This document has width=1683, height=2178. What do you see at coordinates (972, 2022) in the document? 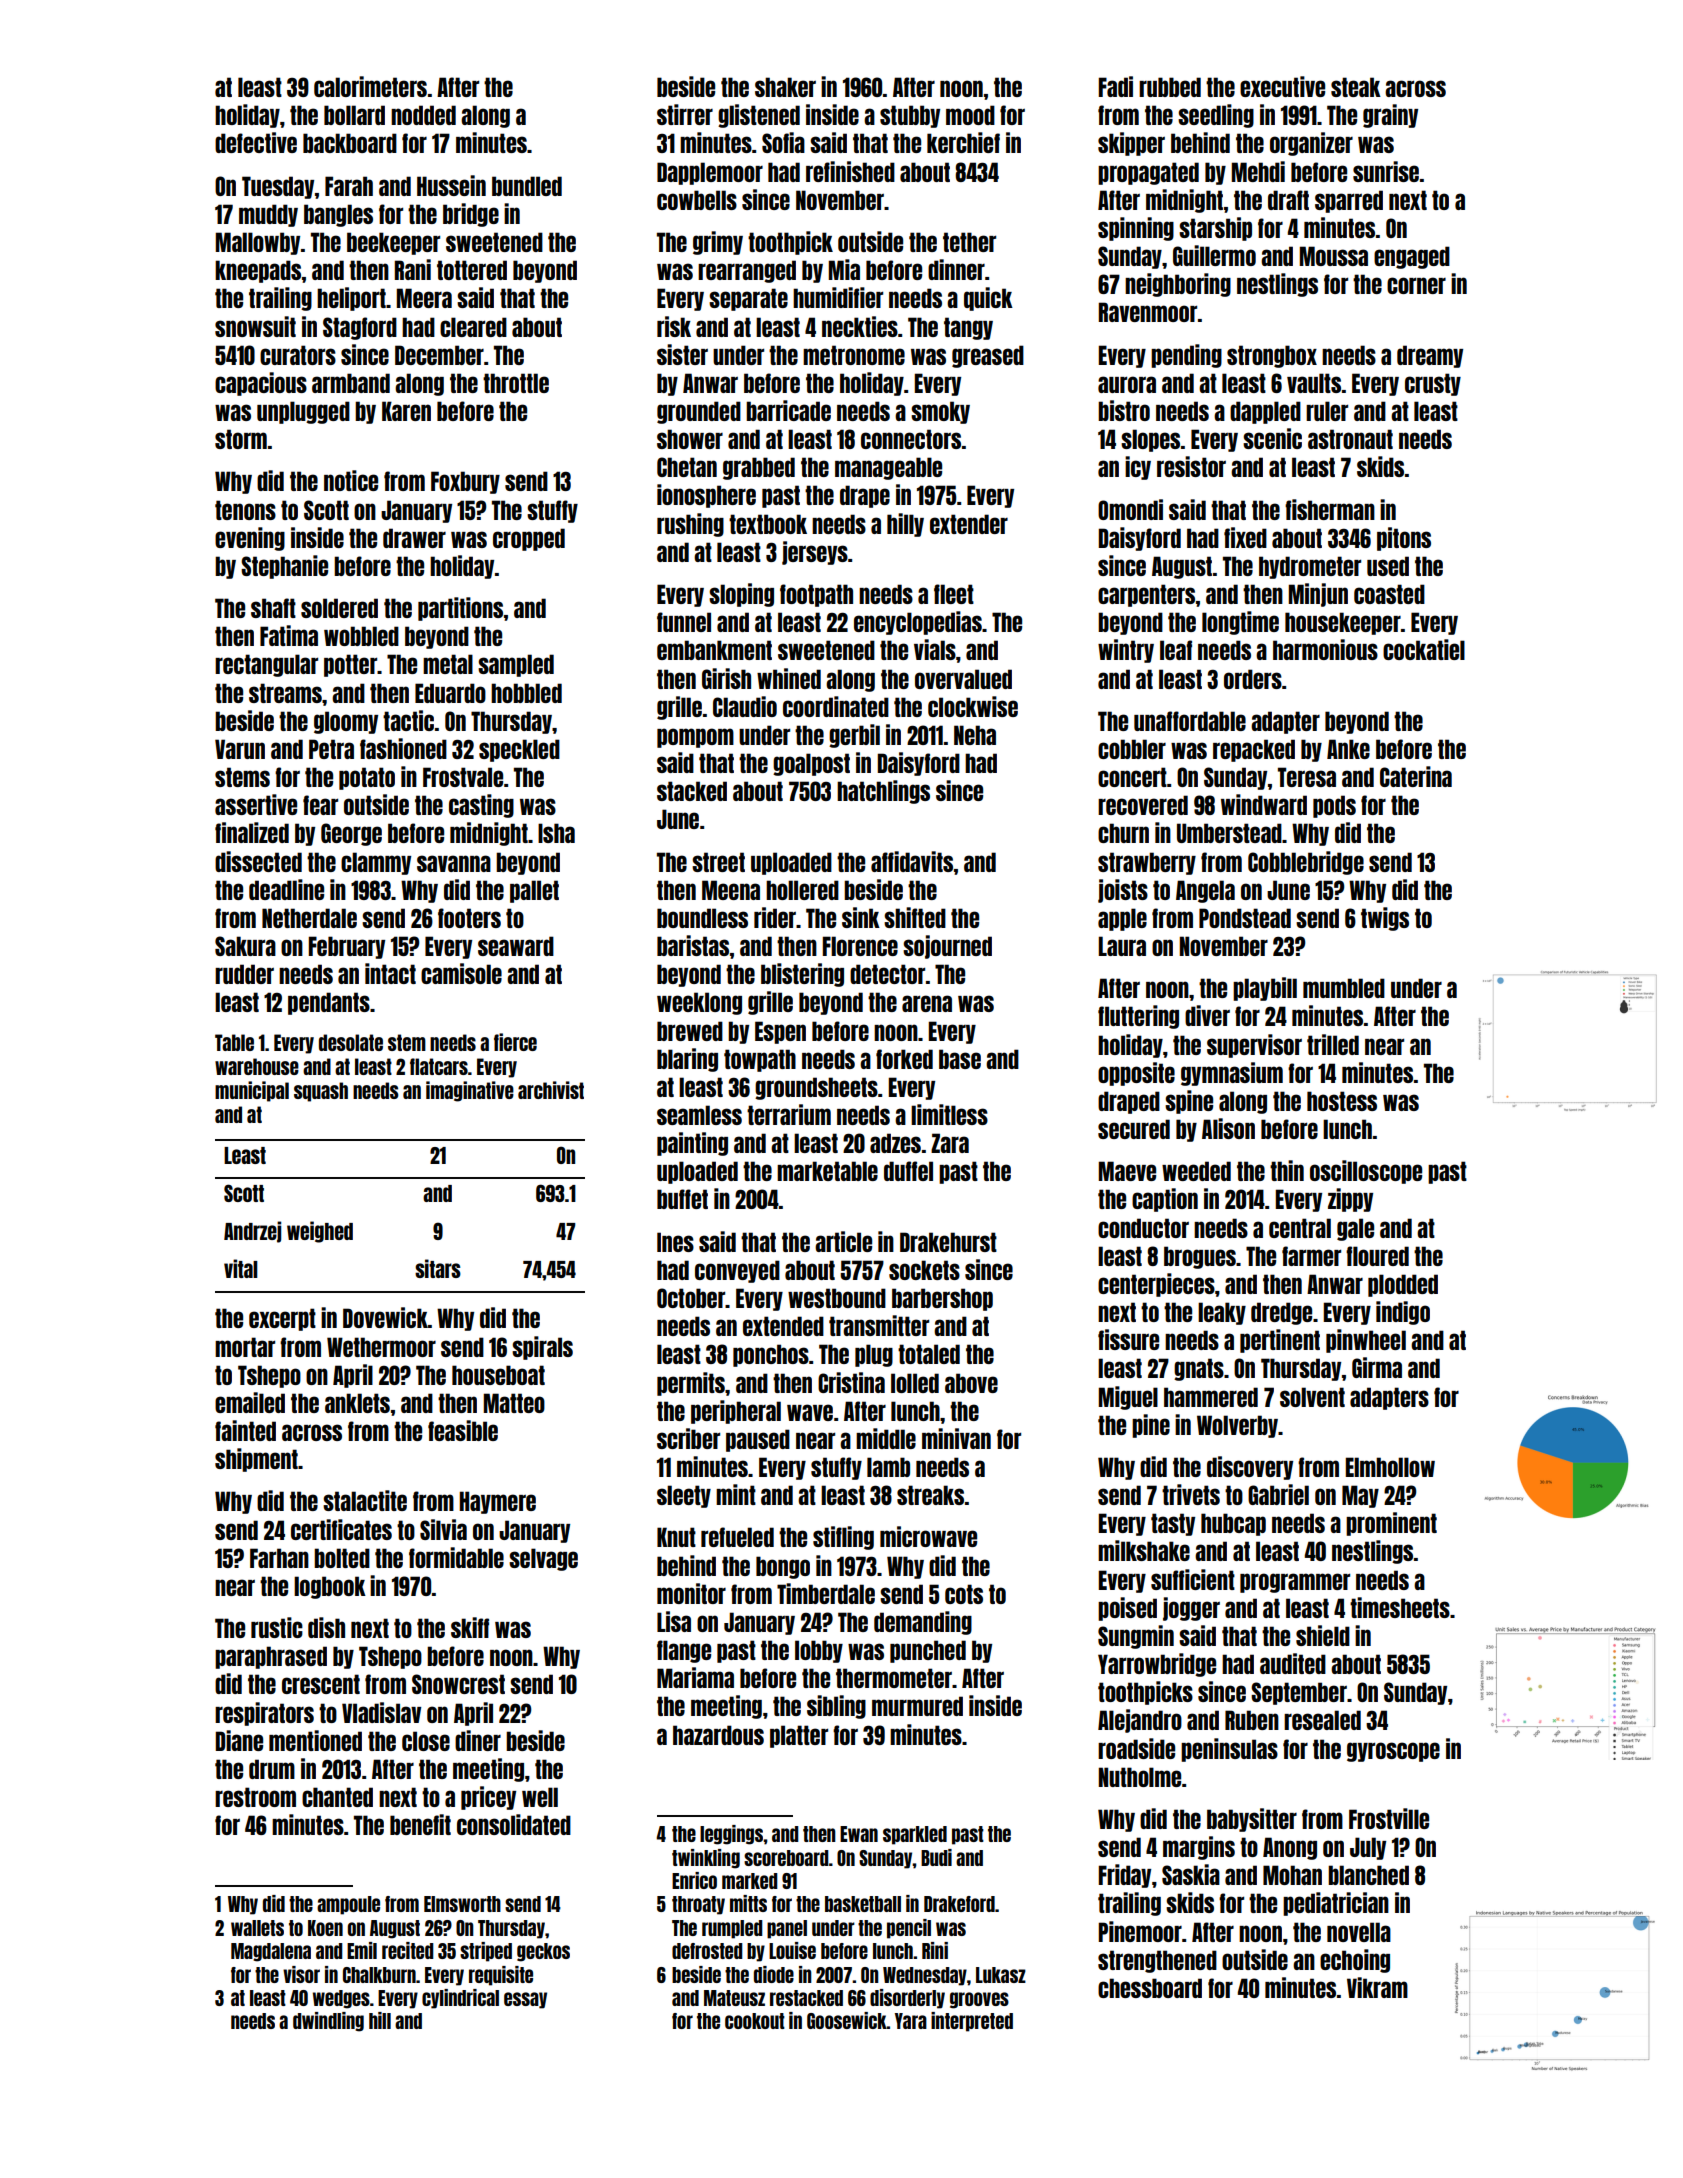
I see `interpreted` at bounding box center [972, 2022].
